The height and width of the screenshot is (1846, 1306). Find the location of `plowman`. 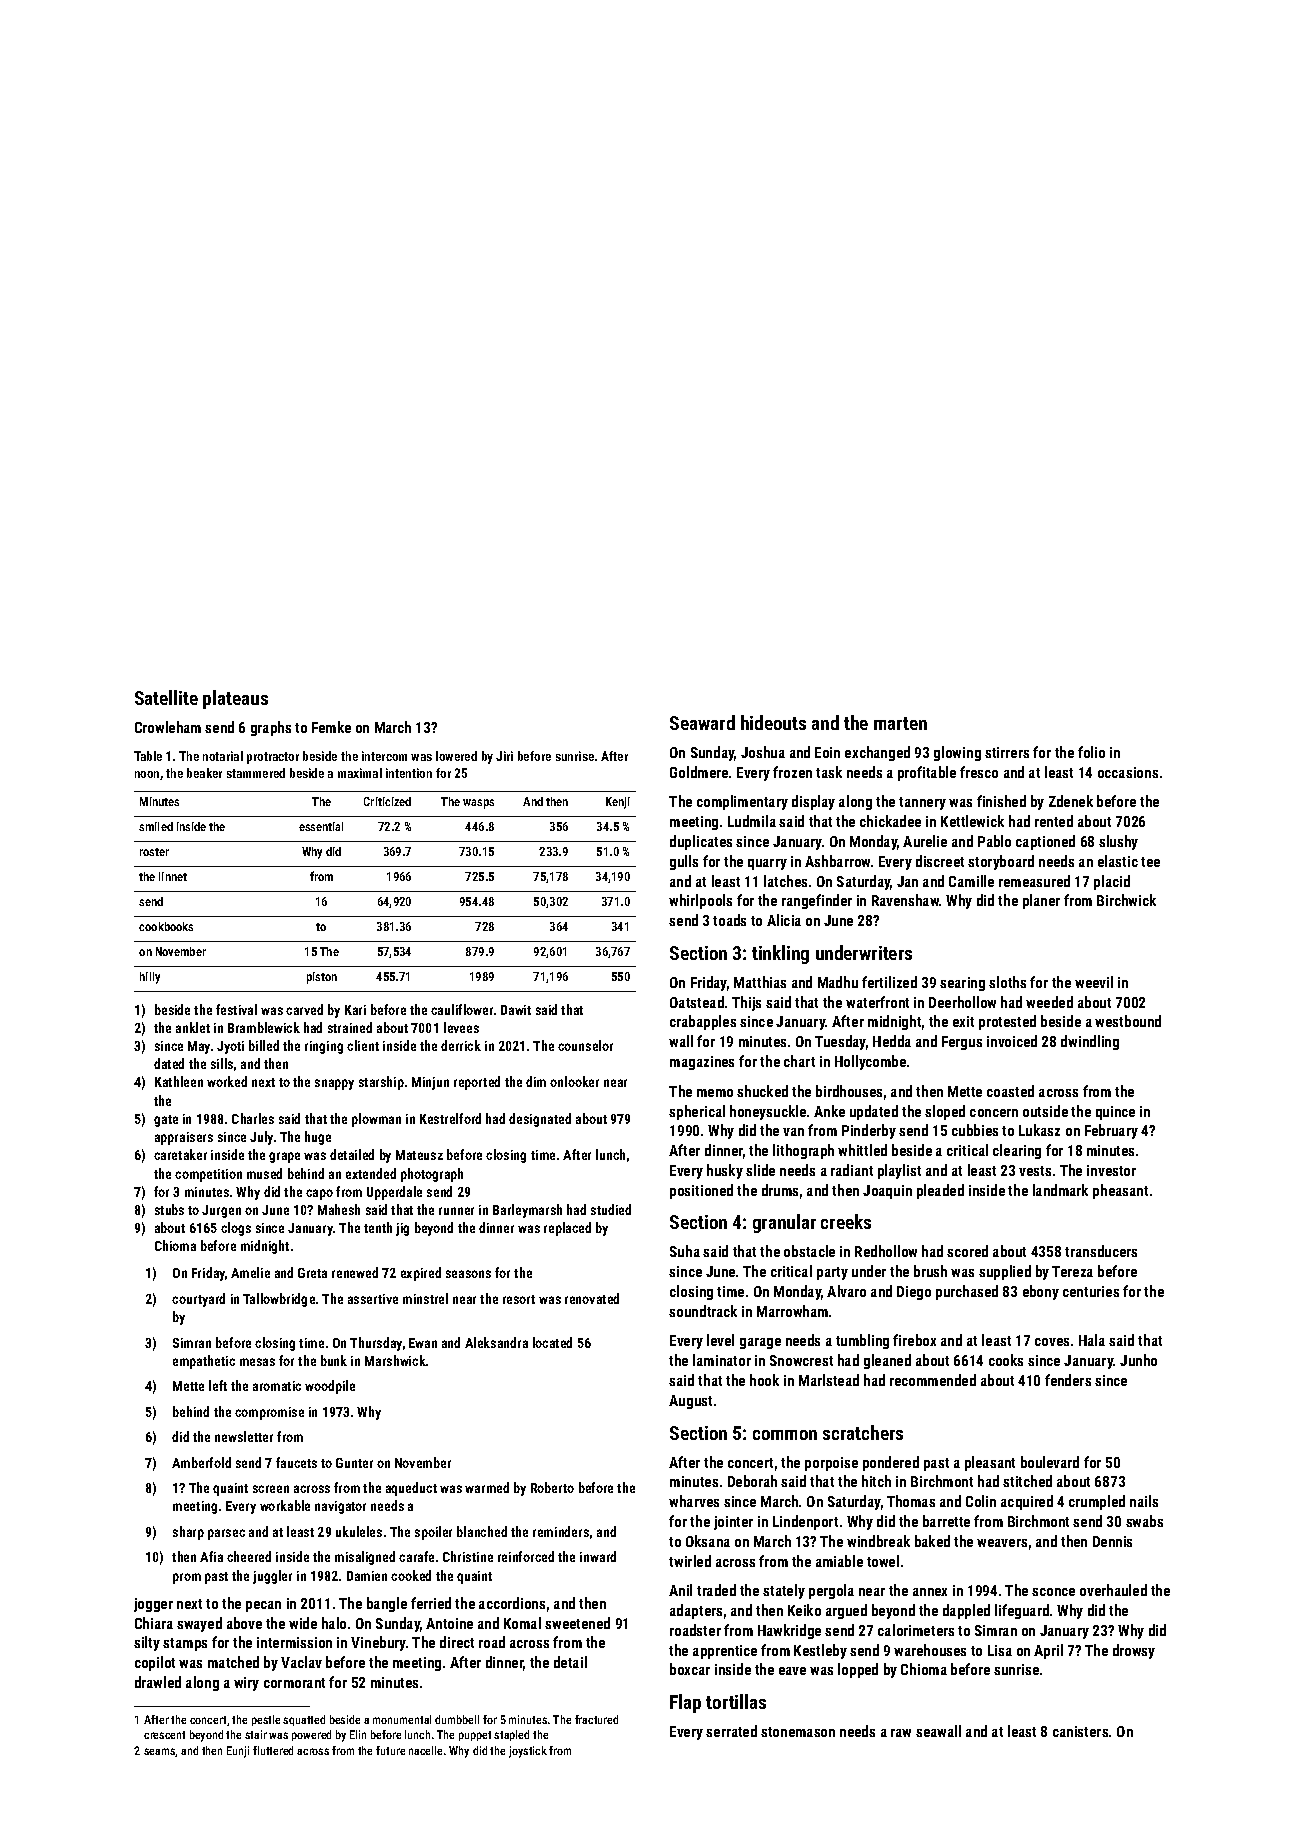

plowman is located at coordinates (376, 1120).
